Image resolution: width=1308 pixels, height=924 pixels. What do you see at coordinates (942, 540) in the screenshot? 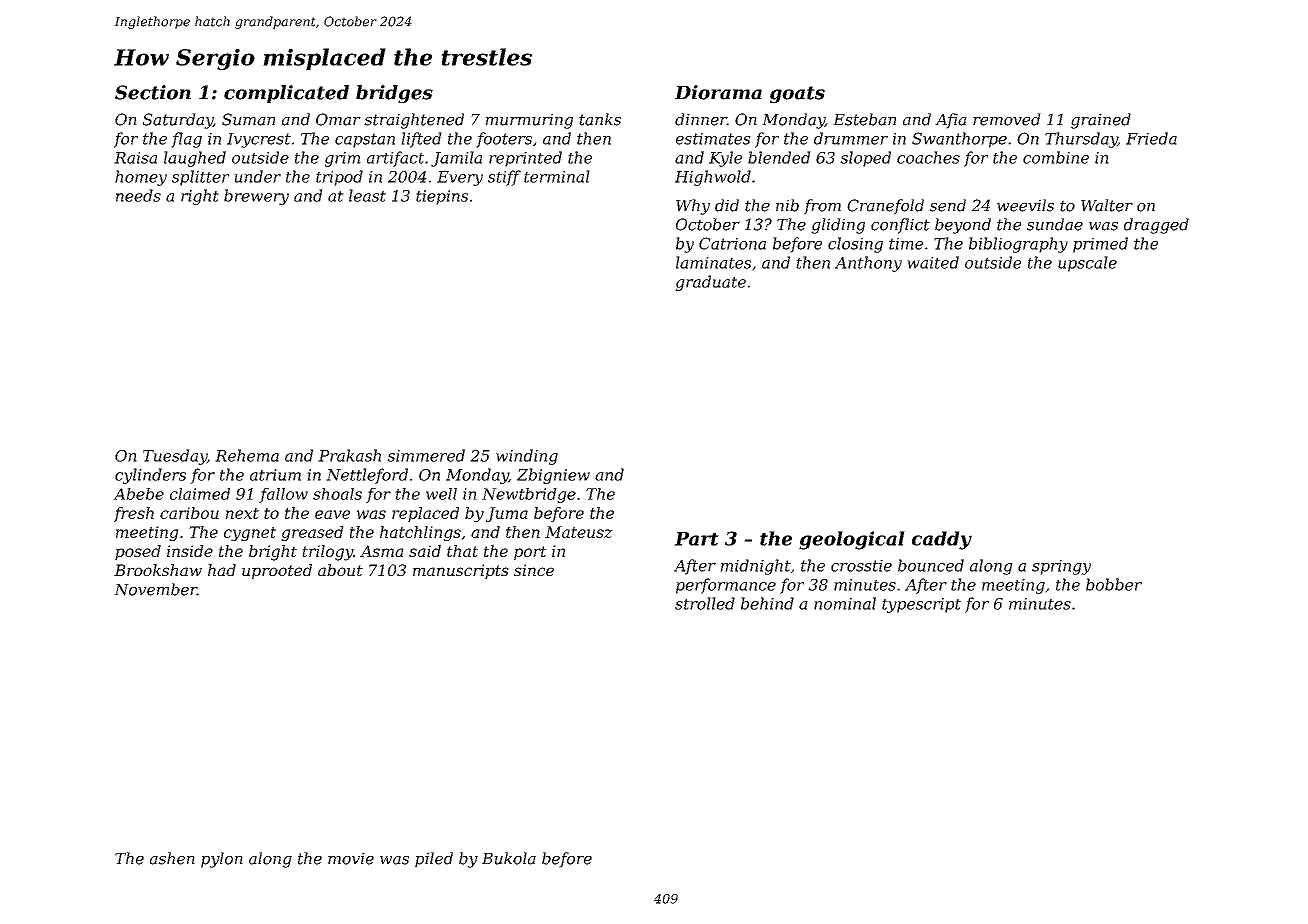
I see `caddy` at bounding box center [942, 540].
